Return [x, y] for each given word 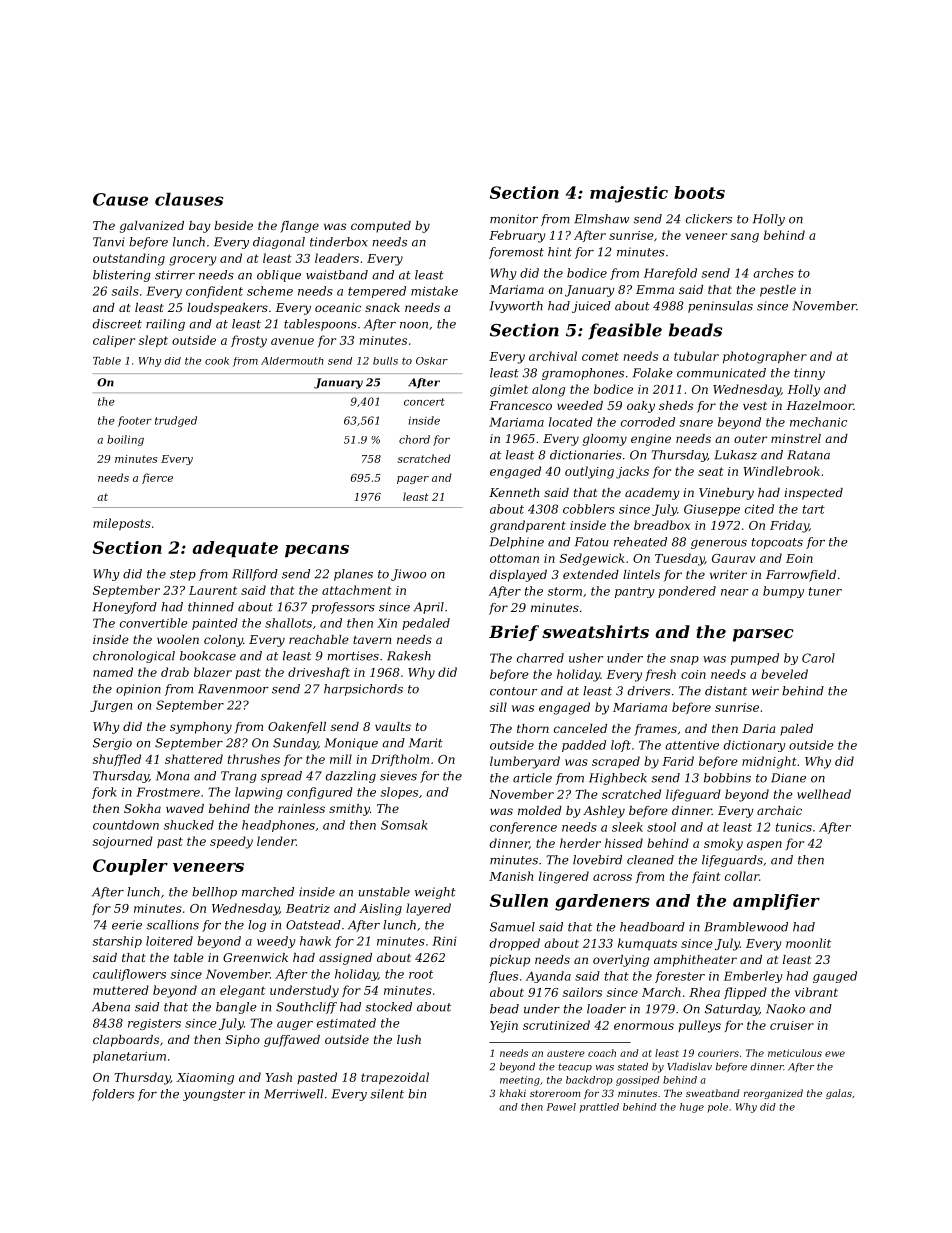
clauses [189, 199]
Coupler [130, 867]
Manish [511, 876]
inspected [813, 494]
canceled [580, 728]
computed [381, 227]
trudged [176, 421]
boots [699, 192]
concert [424, 402]
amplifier [776, 902]
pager [413, 480]
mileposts [122, 524]
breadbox [662, 525]
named [113, 672]
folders [113, 1095]
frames [655, 730]
